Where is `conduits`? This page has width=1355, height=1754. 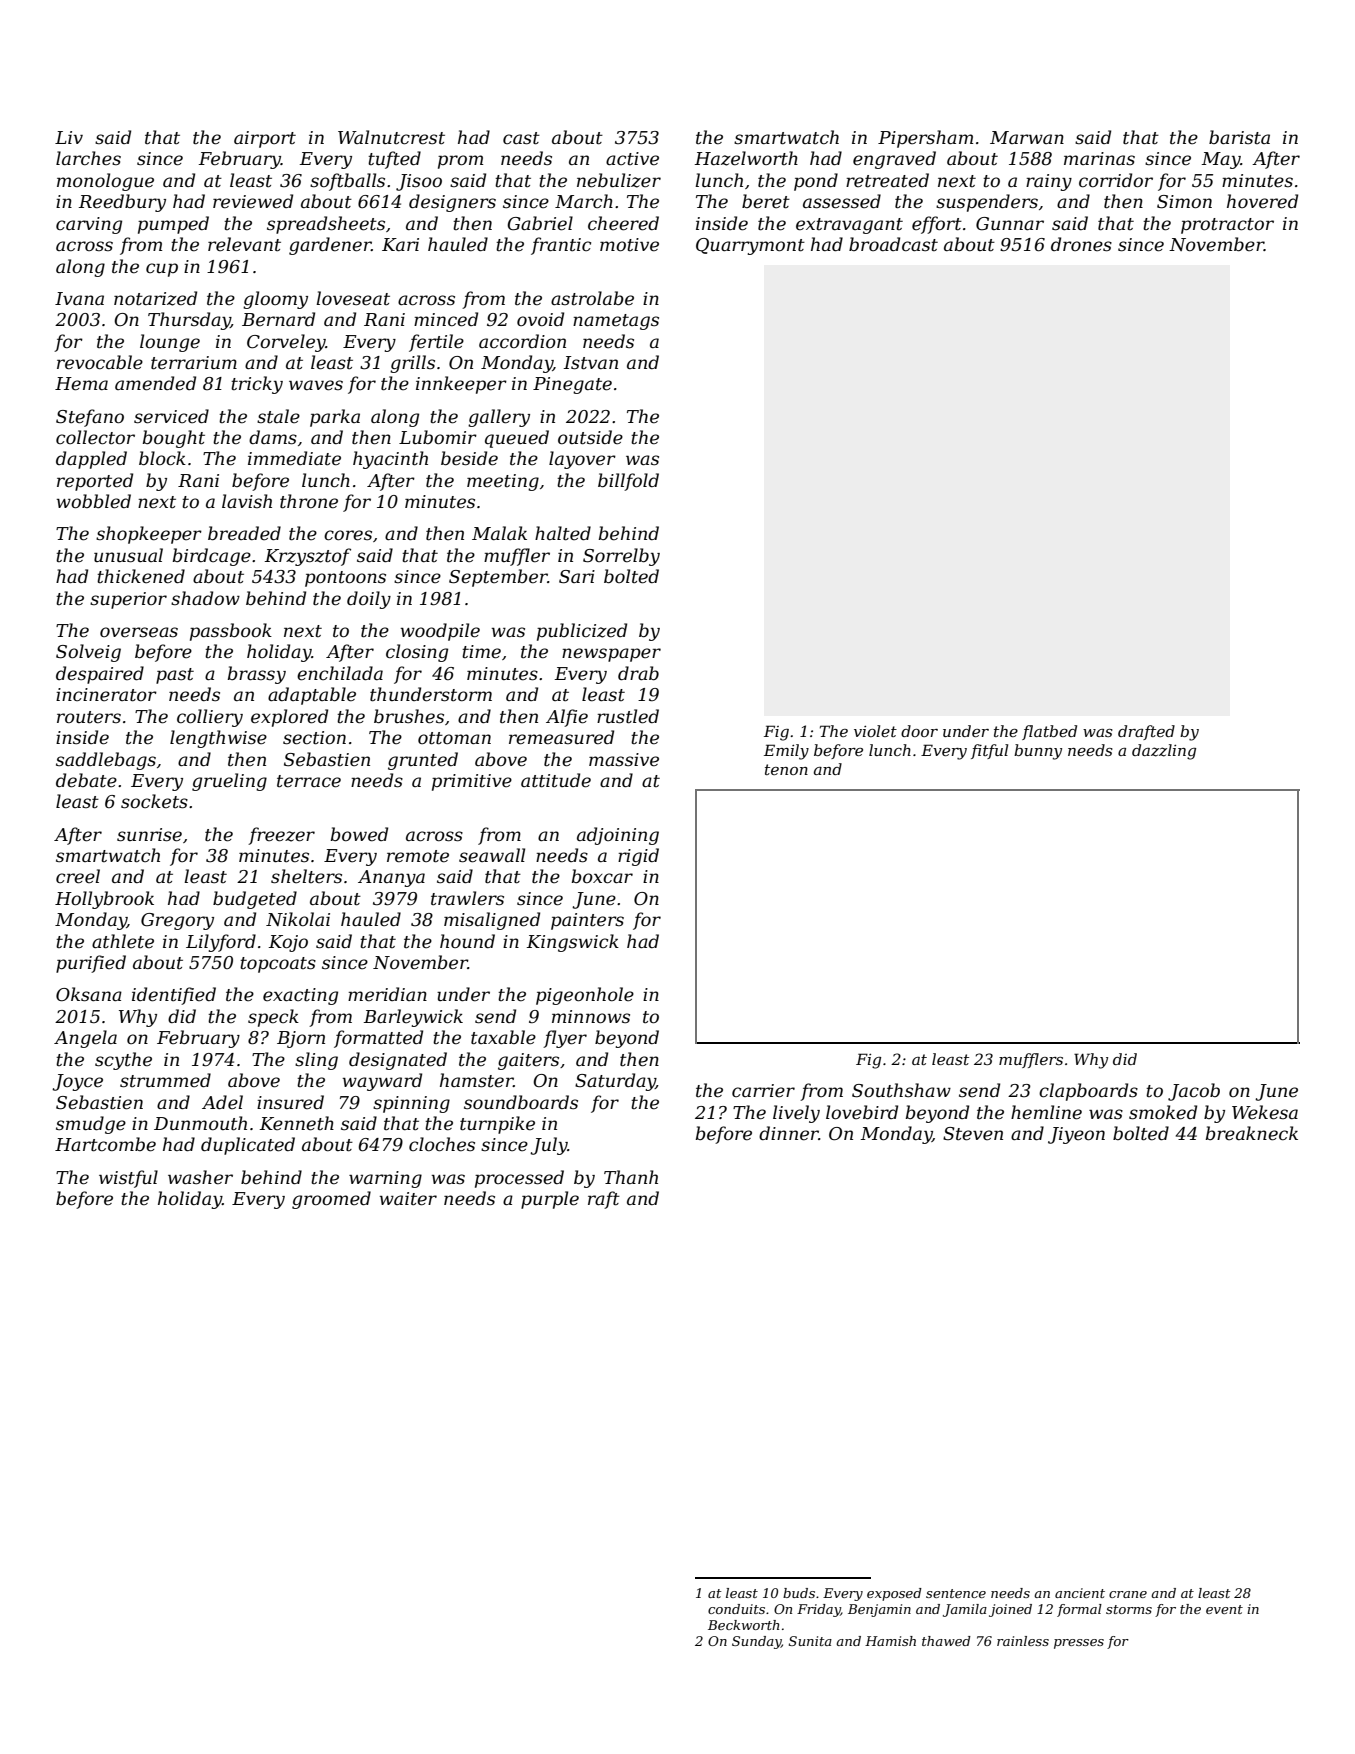
conduits is located at coordinates (736, 1609).
